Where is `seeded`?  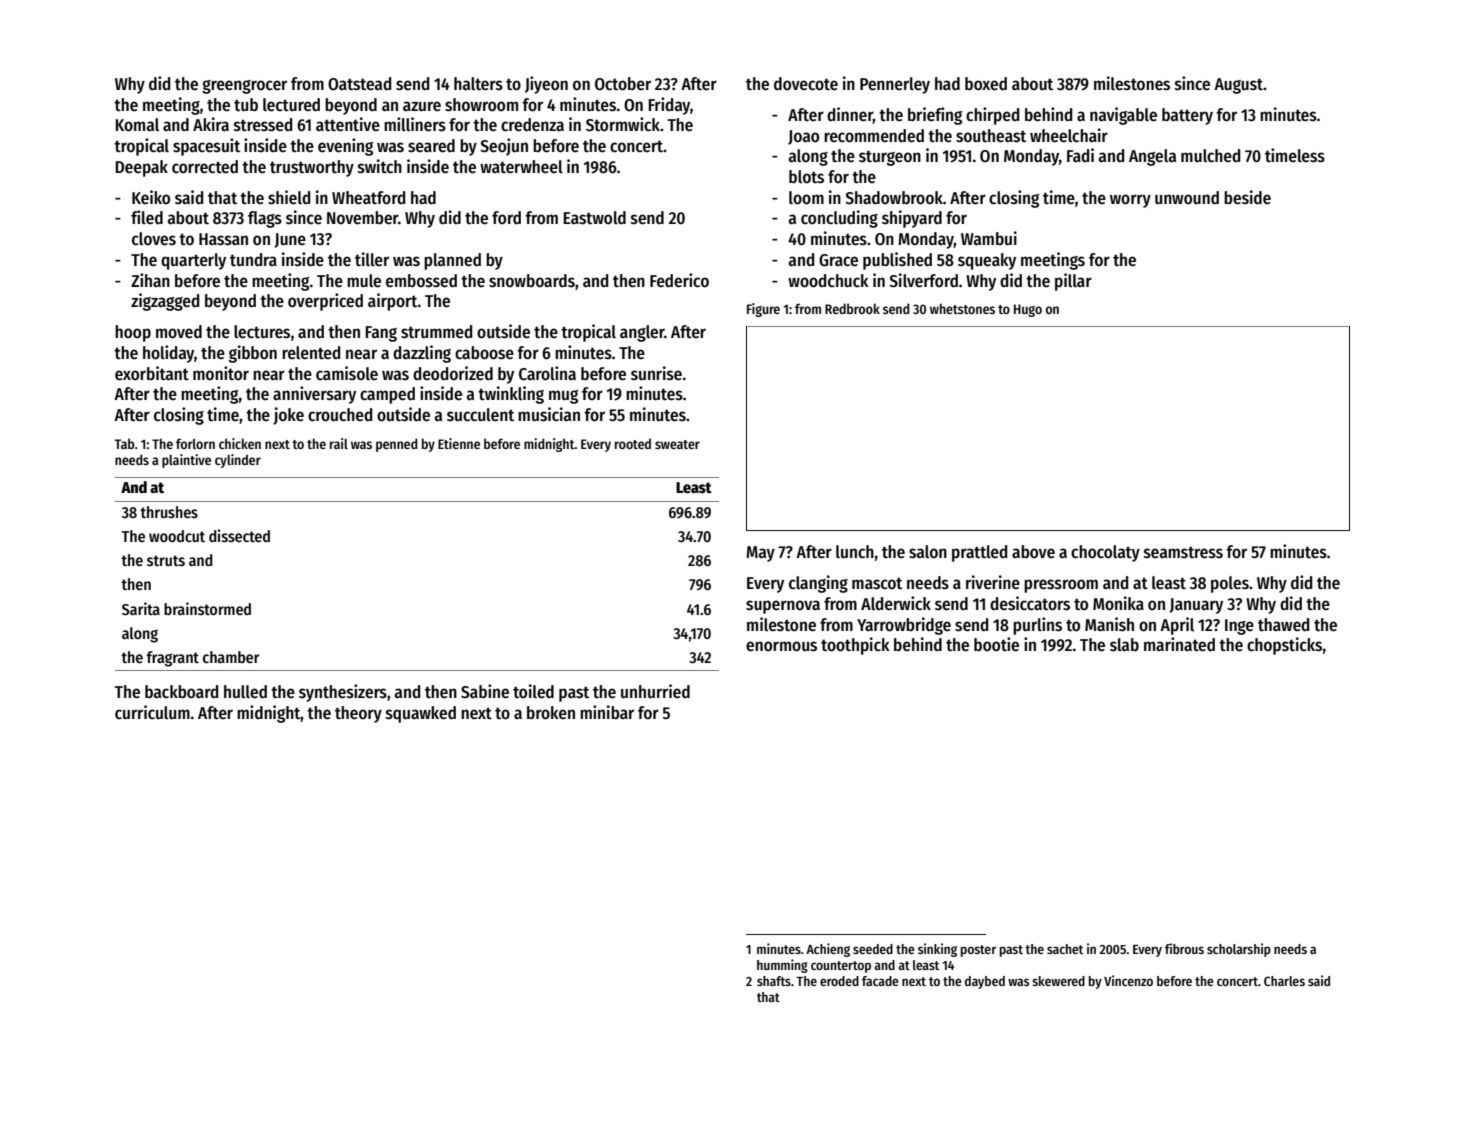
seeded is located at coordinates (873, 949).
